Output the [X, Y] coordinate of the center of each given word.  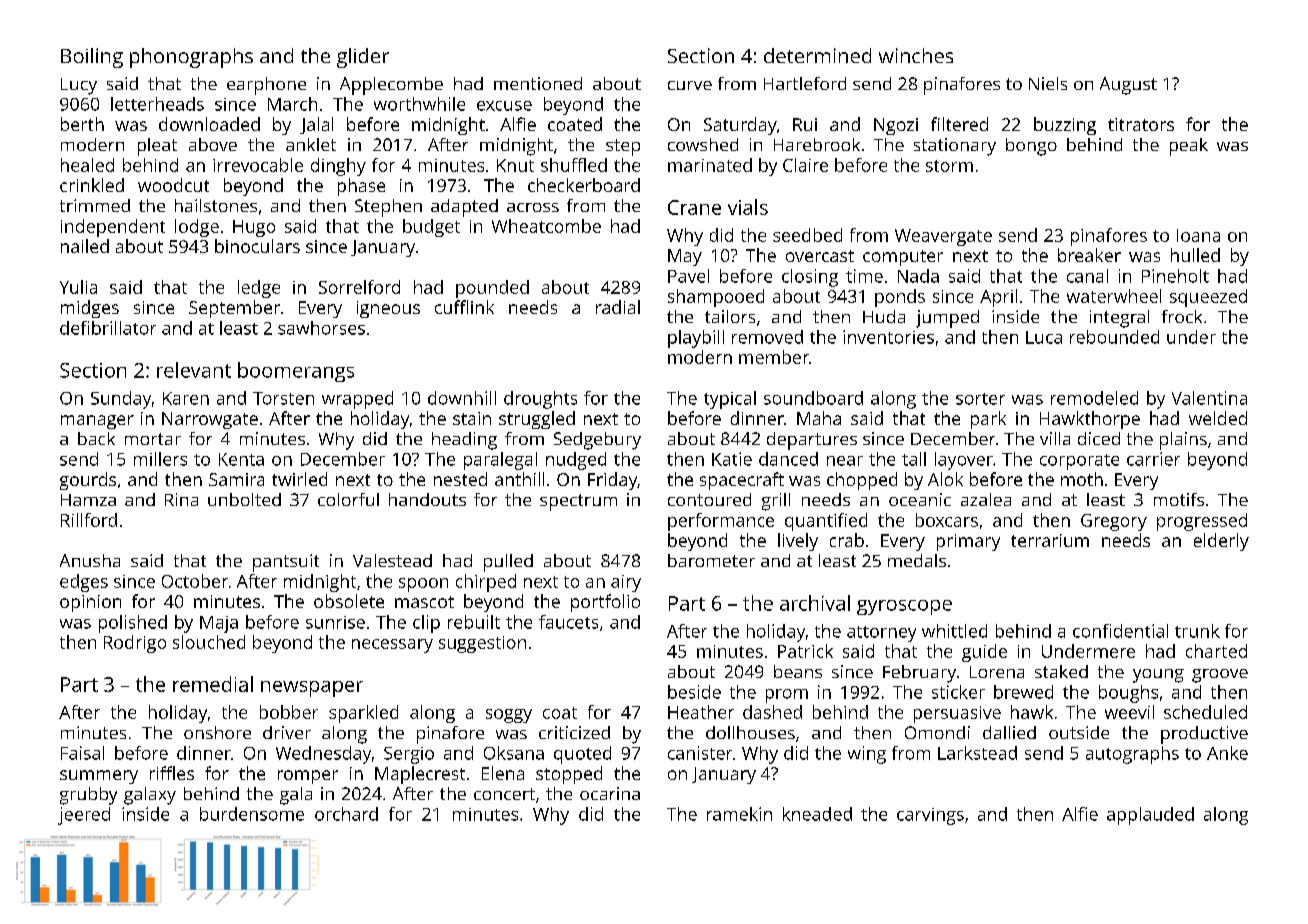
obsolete [349, 601]
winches [916, 55]
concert [504, 794]
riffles [172, 773]
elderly [1221, 542]
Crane [694, 207]
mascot [424, 602]
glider [363, 58]
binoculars [257, 246]
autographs [1132, 755]
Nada [918, 276]
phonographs [191, 58]
